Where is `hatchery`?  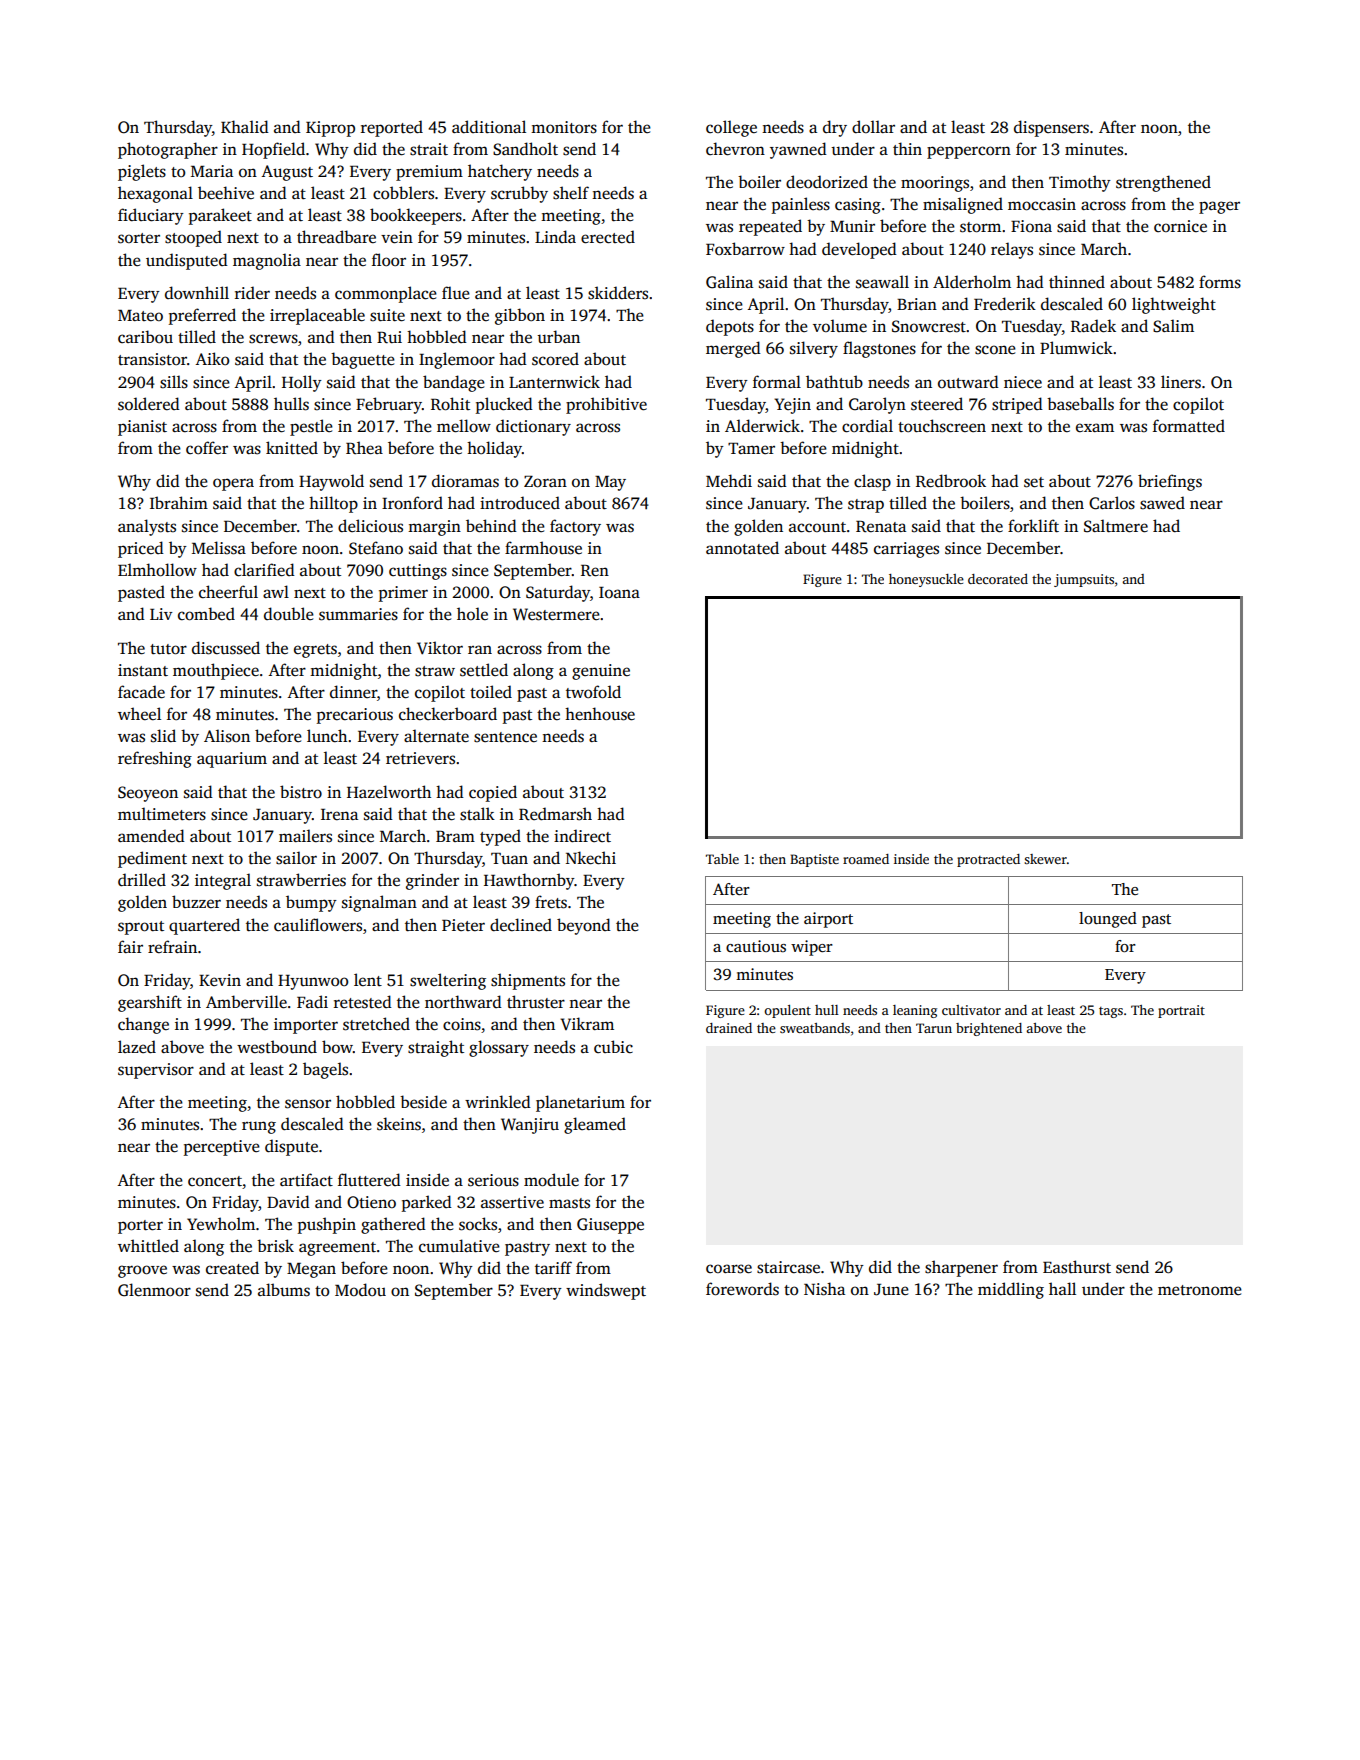
hatchery is located at coordinates (500, 172).
